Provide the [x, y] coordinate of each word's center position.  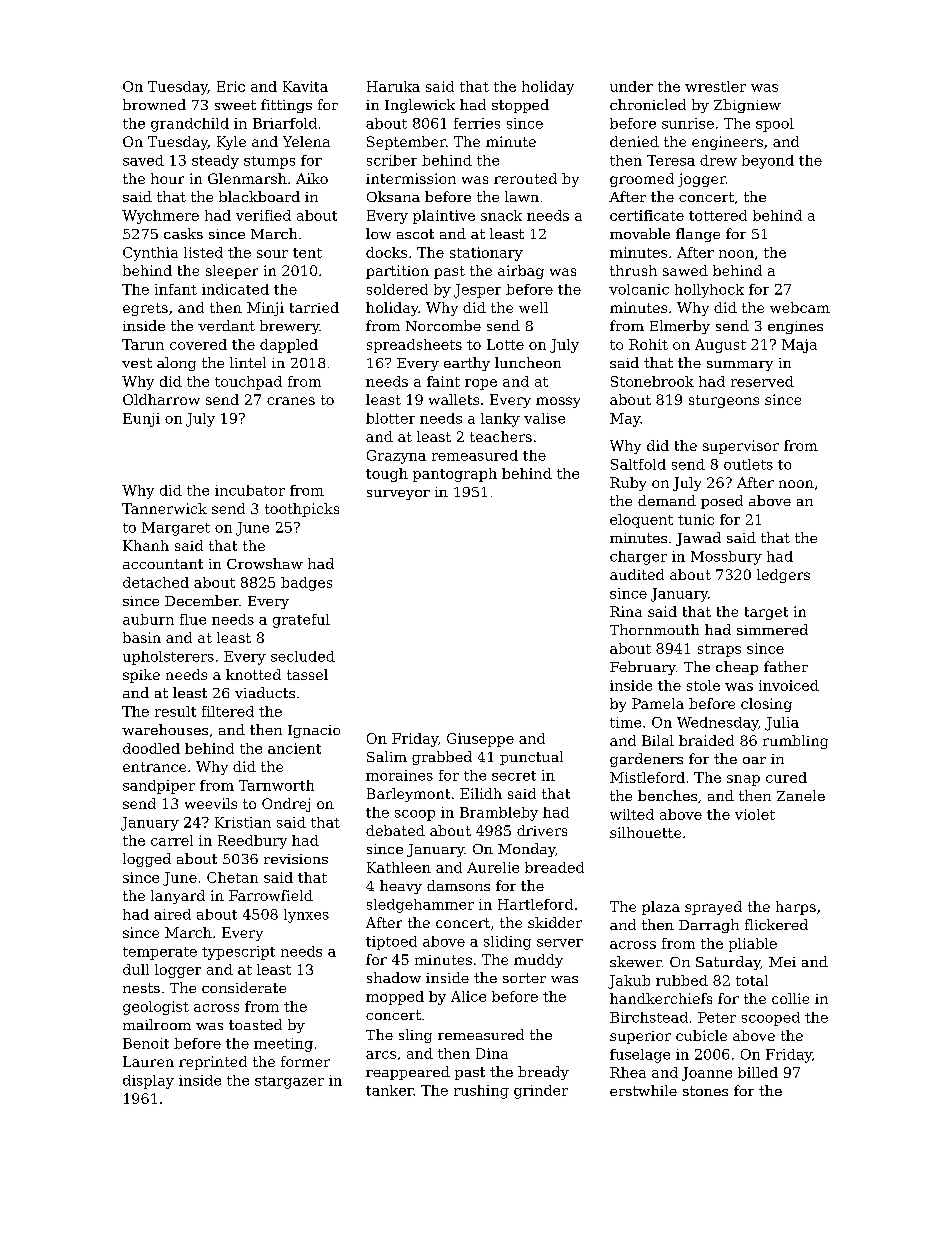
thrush [633, 270]
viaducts [265, 692]
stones [705, 1091]
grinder [541, 1092]
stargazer [289, 1082]
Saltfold [638, 464]
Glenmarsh [247, 178]
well [533, 307]
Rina [626, 611]
